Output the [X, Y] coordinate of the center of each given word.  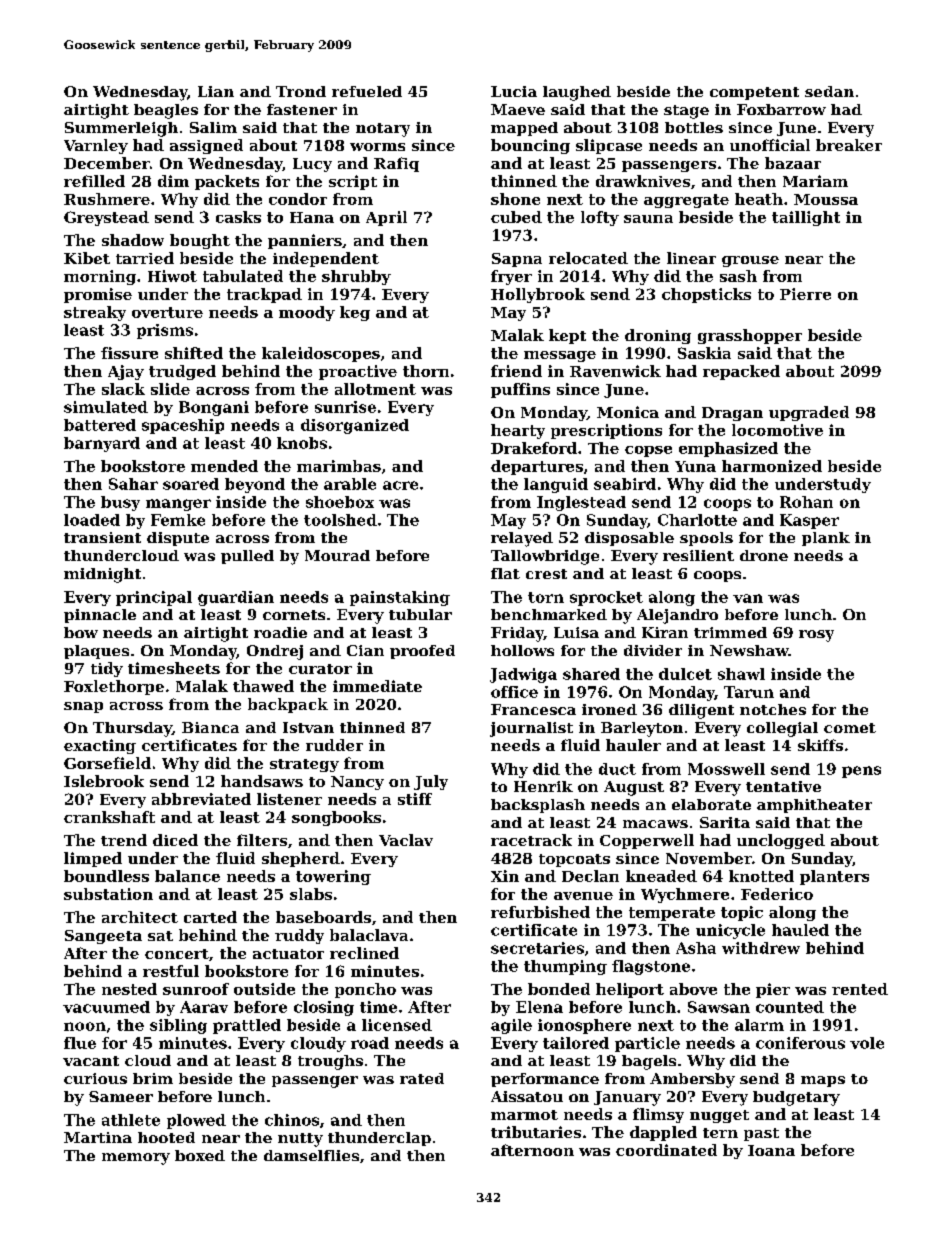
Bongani [214, 408]
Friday [517, 634]
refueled [367, 91]
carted [210, 917]
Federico [777, 894]
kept [567, 336]
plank [826, 539]
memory [136, 1159]
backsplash [538, 806]
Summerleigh [121, 129]
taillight [806, 218]
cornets [294, 615]
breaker [849, 145]
